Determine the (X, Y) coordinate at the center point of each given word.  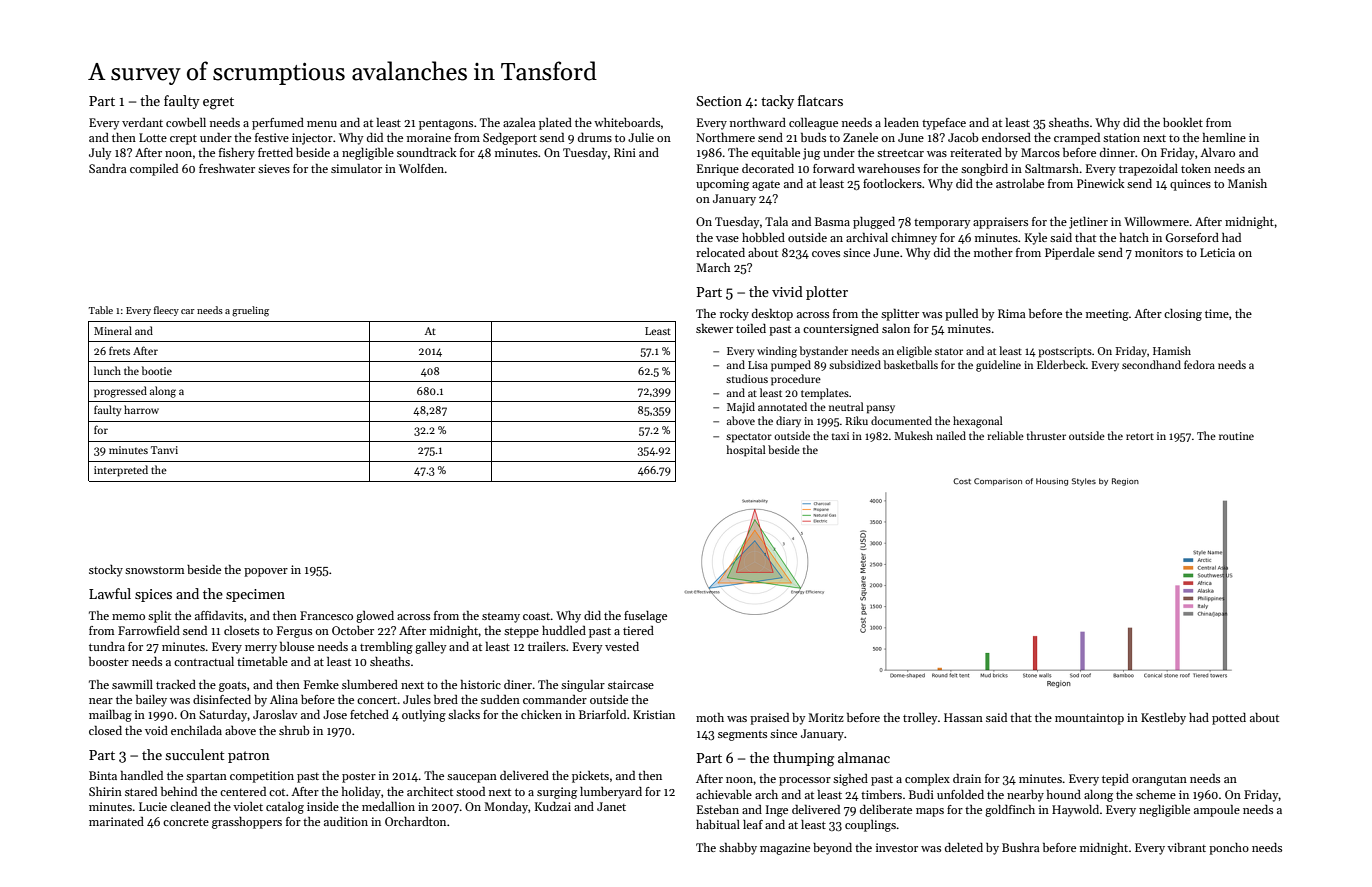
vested (622, 646)
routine (1236, 436)
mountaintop (1089, 719)
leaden (901, 122)
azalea (519, 122)
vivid (787, 291)
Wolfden (422, 168)
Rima (1012, 313)
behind (179, 791)
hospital (746, 451)
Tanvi (164, 450)
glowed (375, 617)
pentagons (446, 125)
